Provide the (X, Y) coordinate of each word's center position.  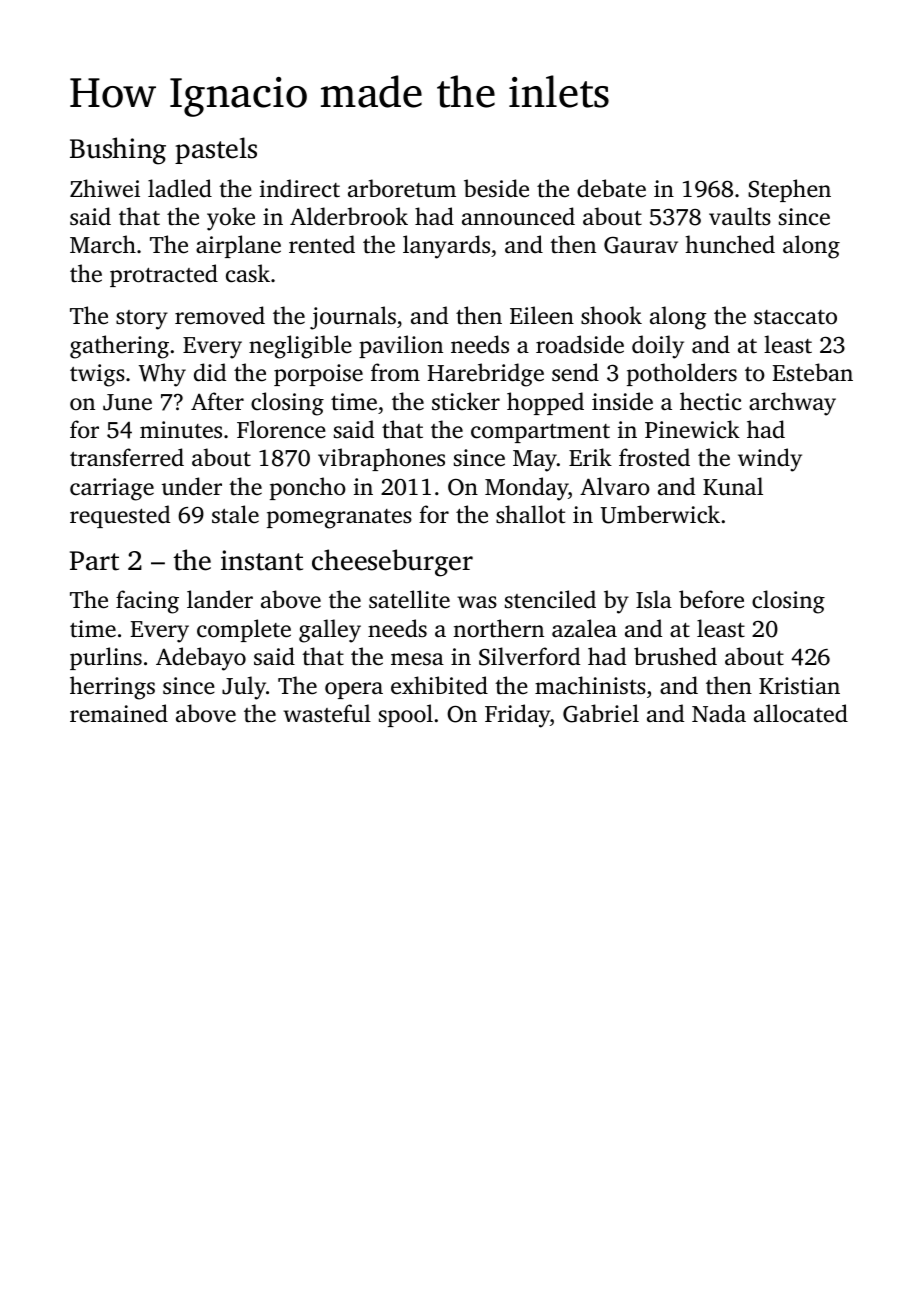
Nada (719, 713)
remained (119, 713)
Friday (517, 716)
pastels (216, 150)
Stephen (789, 190)
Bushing (118, 151)
